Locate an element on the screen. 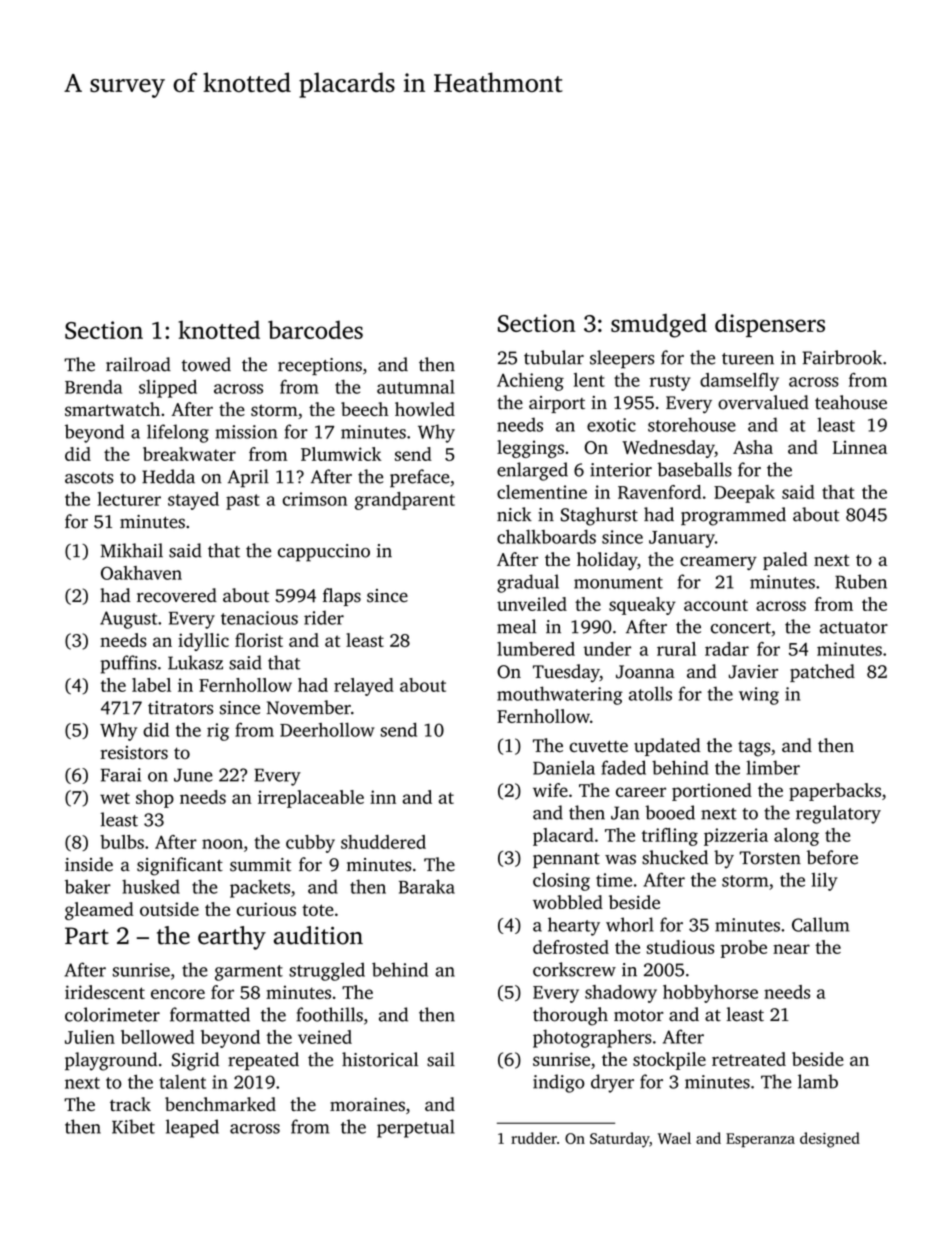 The height and width of the screenshot is (1233, 952). dispensers is located at coordinates (770, 325).
